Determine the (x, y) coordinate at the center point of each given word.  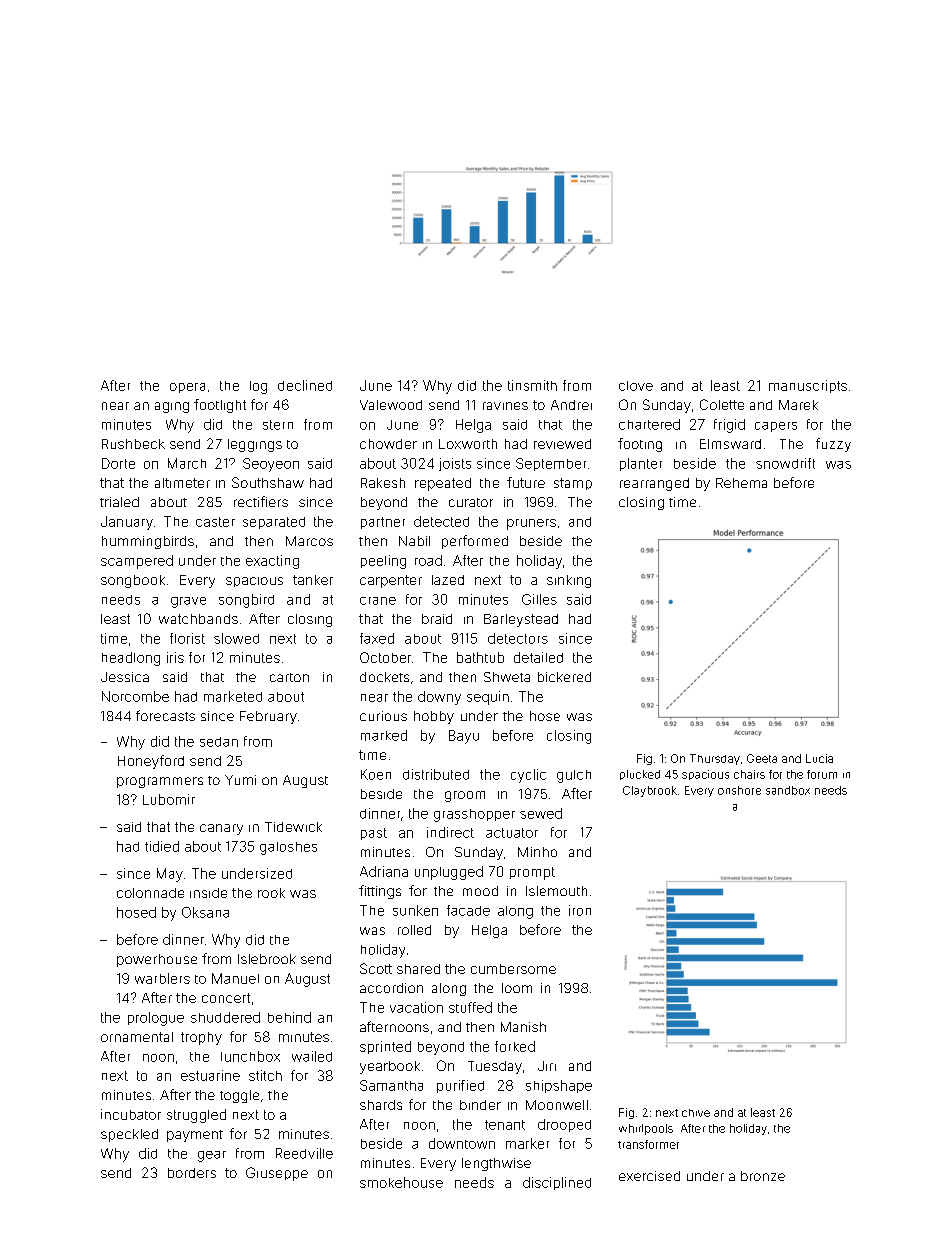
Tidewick (293, 827)
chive (696, 1113)
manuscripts (808, 386)
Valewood (391, 405)
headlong (131, 659)
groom (465, 796)
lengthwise (496, 1164)
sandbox (788, 790)
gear (212, 1156)
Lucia (819, 758)
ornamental (137, 1037)
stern (278, 425)
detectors (518, 638)
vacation (416, 1007)
